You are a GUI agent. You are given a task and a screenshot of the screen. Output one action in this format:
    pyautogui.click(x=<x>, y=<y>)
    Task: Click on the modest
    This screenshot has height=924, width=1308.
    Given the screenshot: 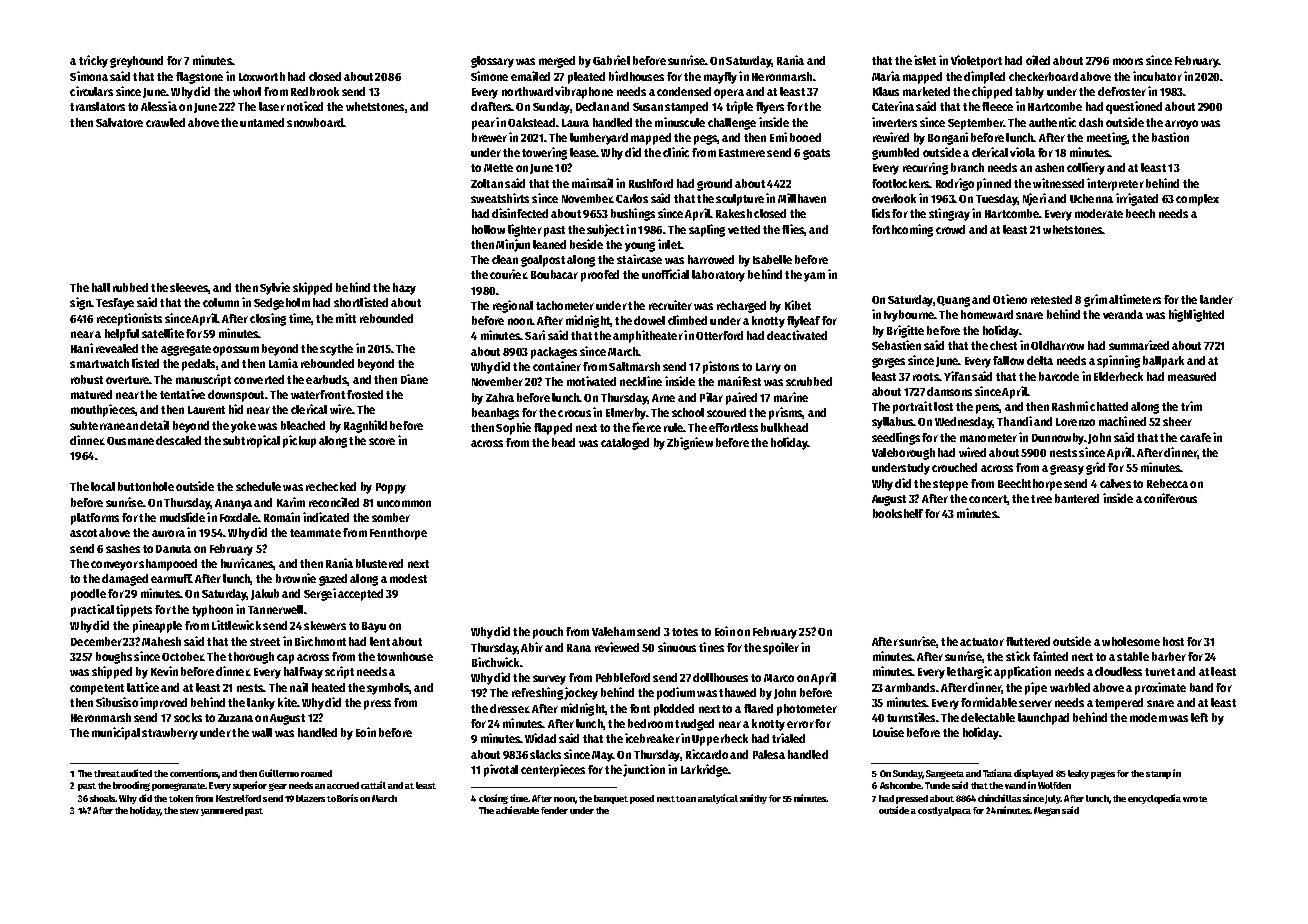 What is the action you would take?
    pyautogui.click(x=408, y=578)
